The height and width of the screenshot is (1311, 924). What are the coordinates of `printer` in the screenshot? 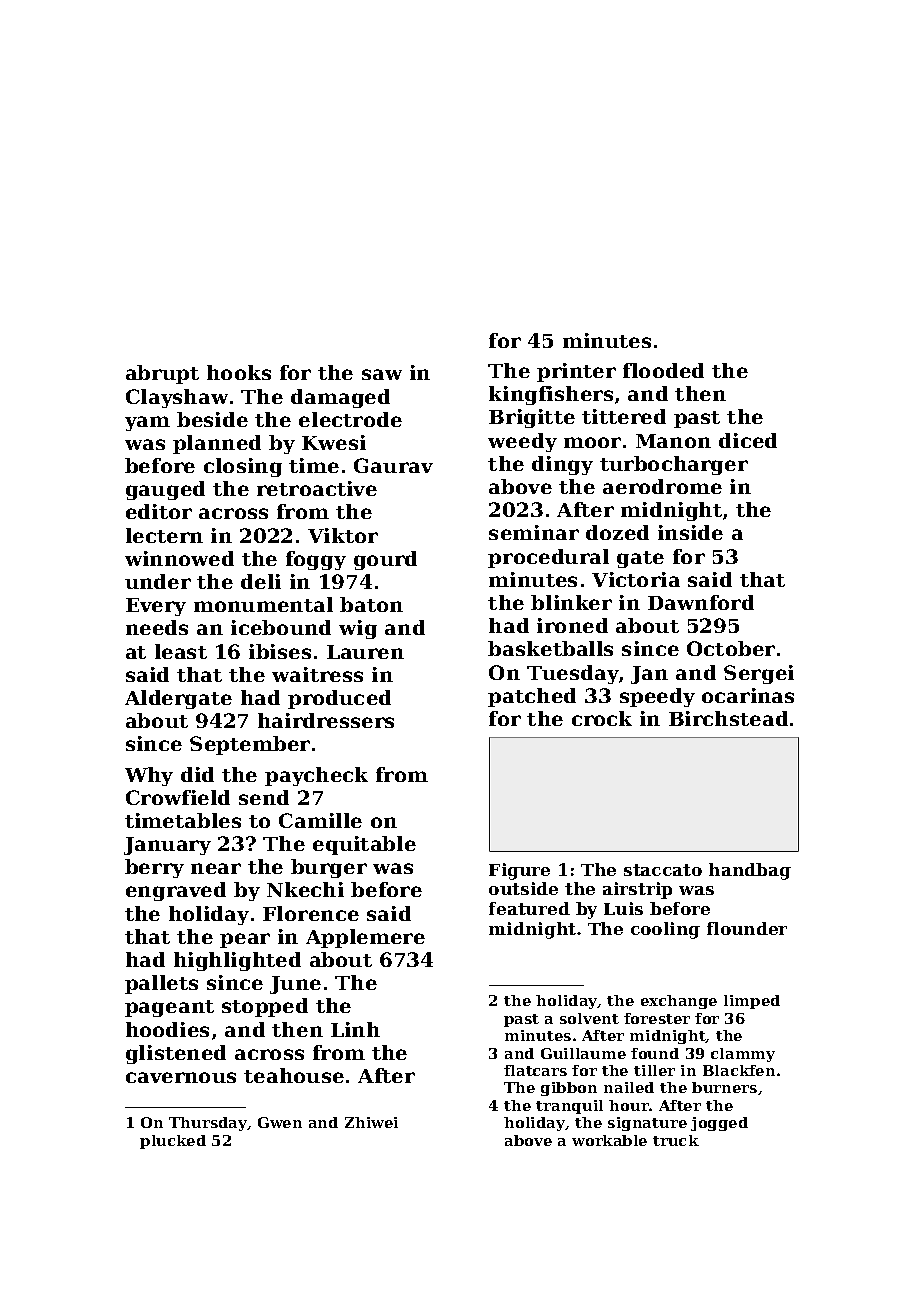 It's located at (576, 372).
